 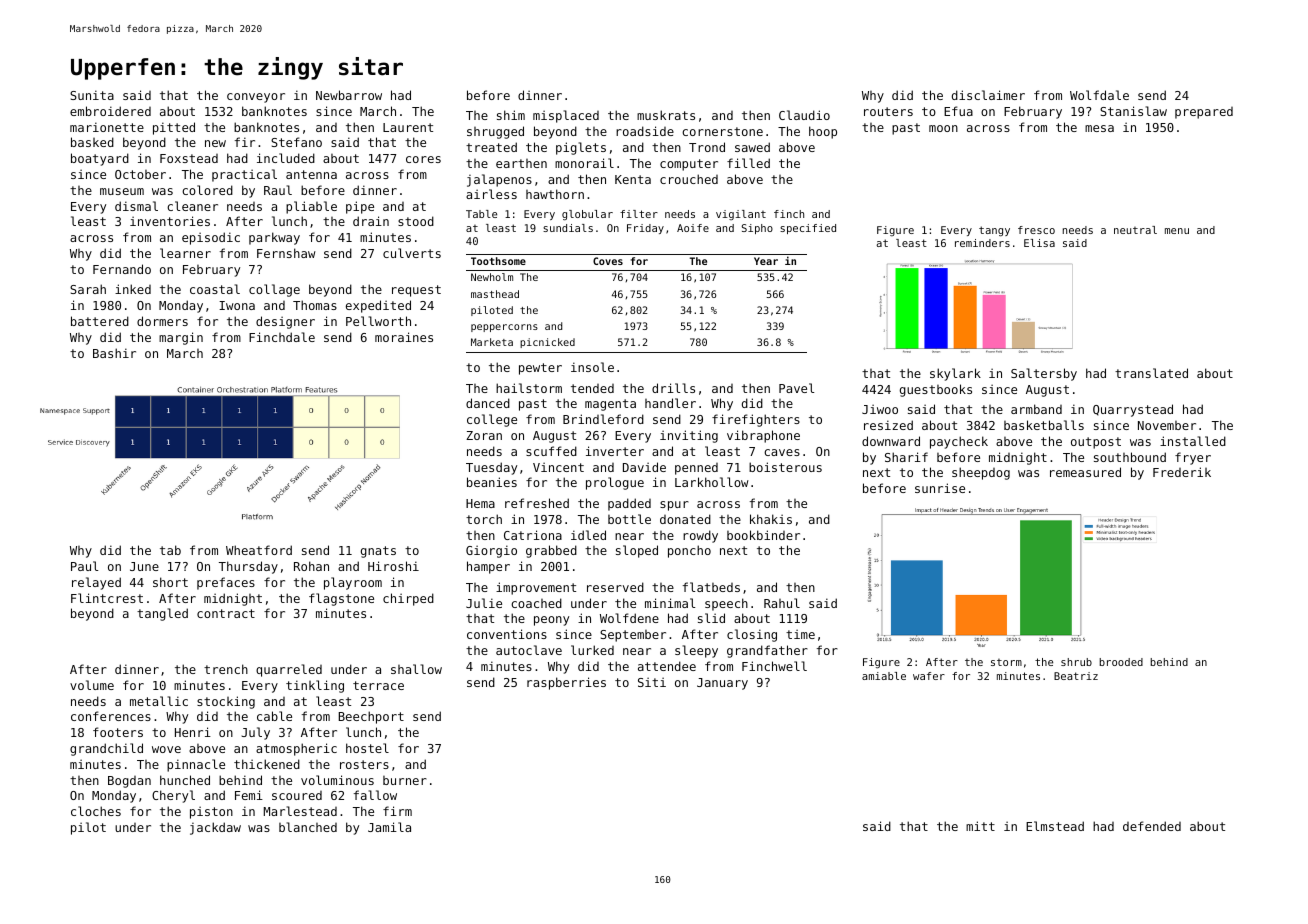 I want to click on Wheatford, so click(x=259, y=550).
